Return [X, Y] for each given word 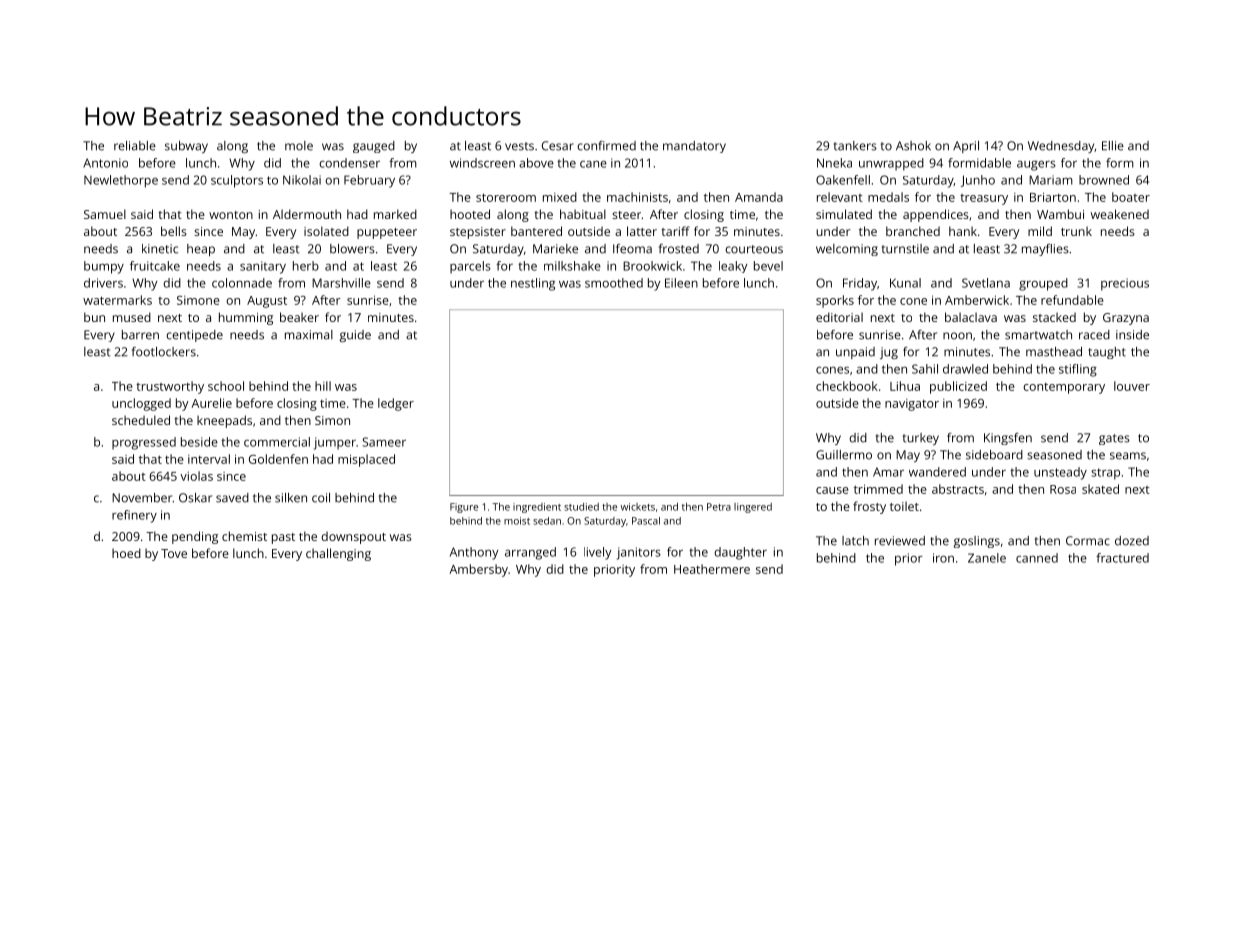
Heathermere [712, 569]
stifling [1078, 370]
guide [355, 336]
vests [519, 146]
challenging [338, 554]
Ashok [913, 146]
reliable [135, 146]
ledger [396, 404]
